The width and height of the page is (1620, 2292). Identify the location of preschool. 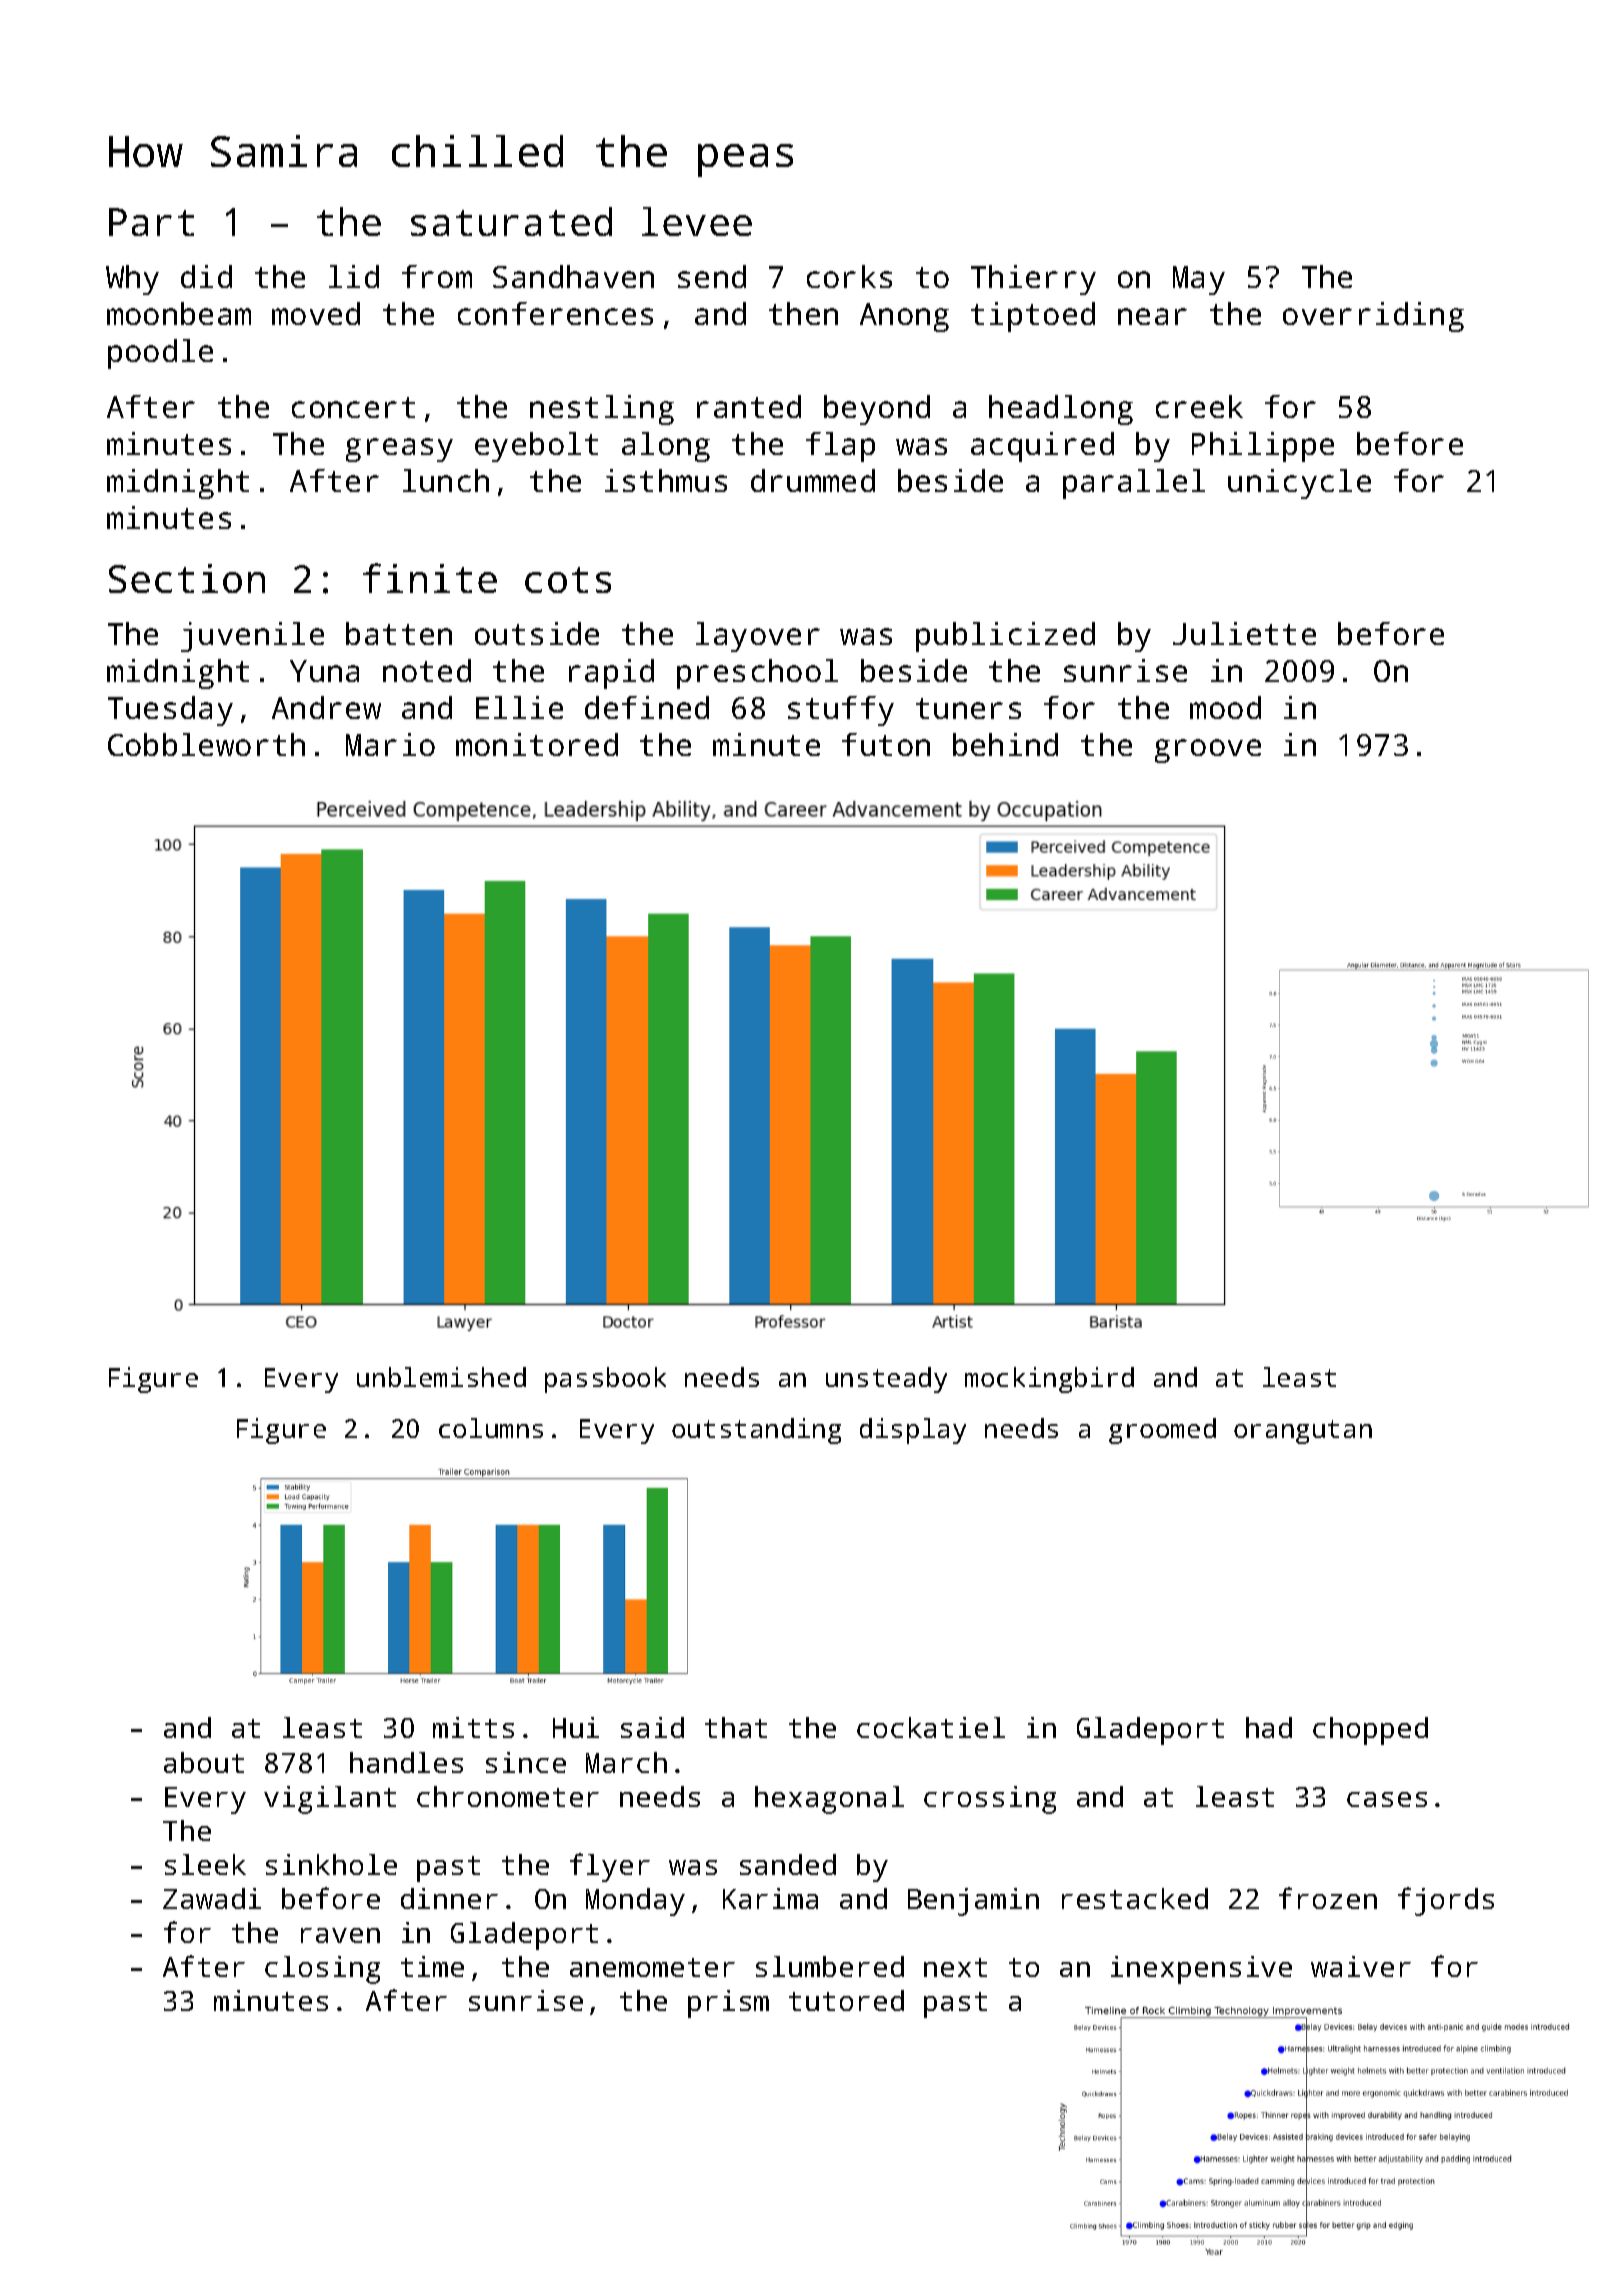
(757, 674).
